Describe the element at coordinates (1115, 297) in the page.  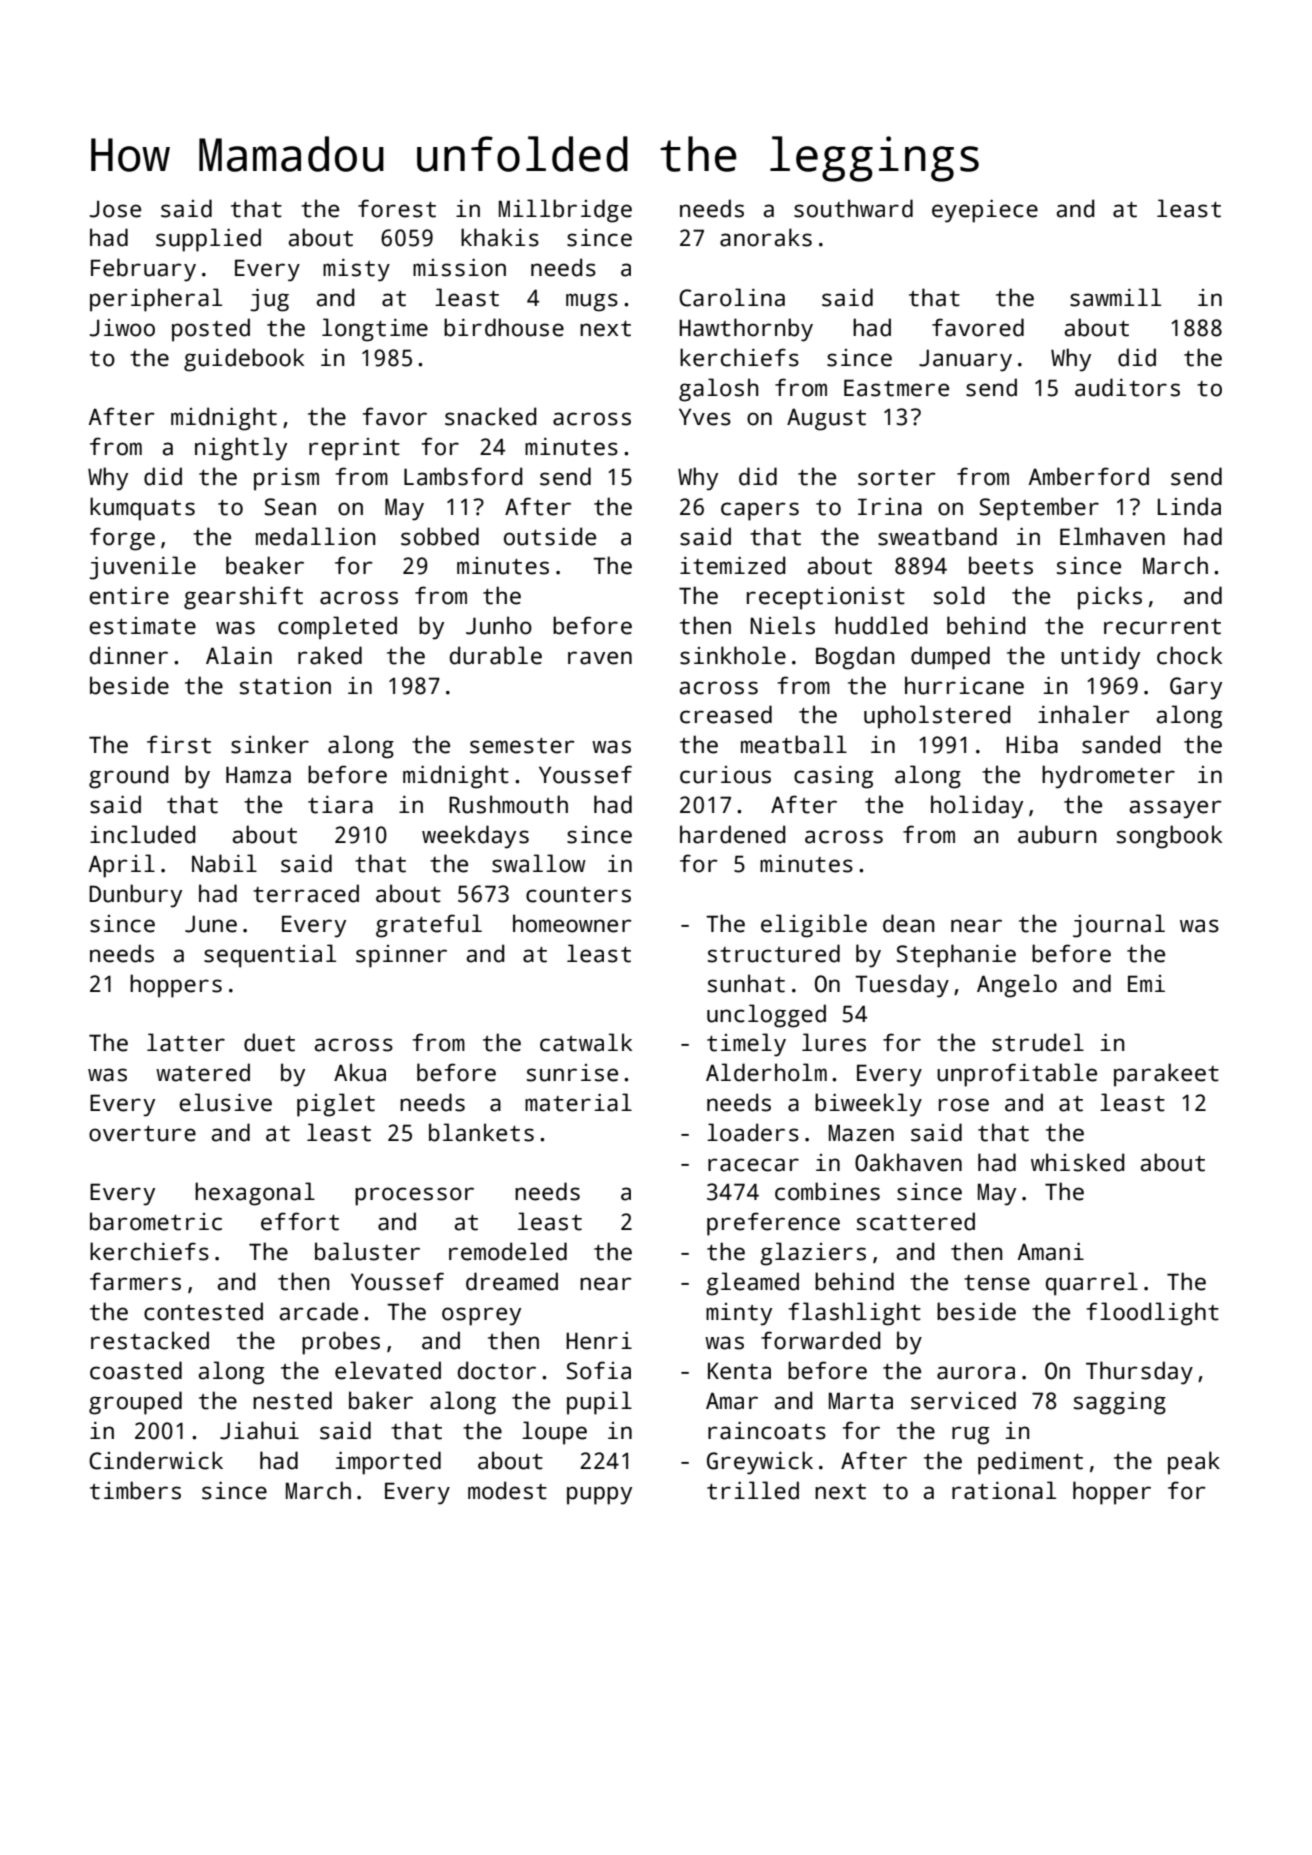
I see `sawmill` at that location.
